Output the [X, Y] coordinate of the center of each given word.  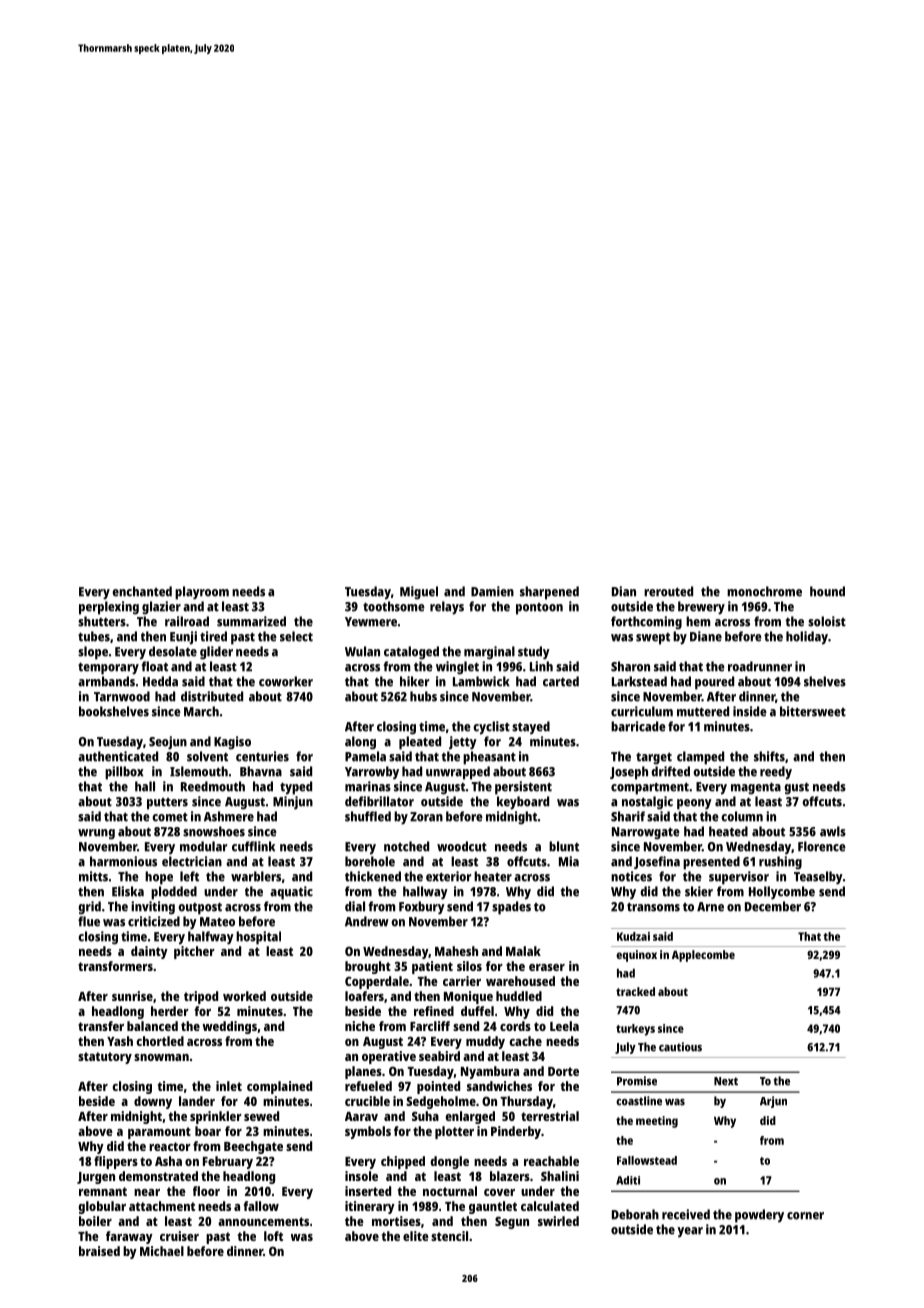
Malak [523, 951]
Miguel [419, 593]
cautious [680, 1047]
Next [726, 1081]
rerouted [668, 591]
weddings [229, 1027]
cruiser [179, 1236]
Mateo [217, 922]
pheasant [489, 758]
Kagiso [232, 743]
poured [714, 683]
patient [432, 967]
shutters [102, 621]
